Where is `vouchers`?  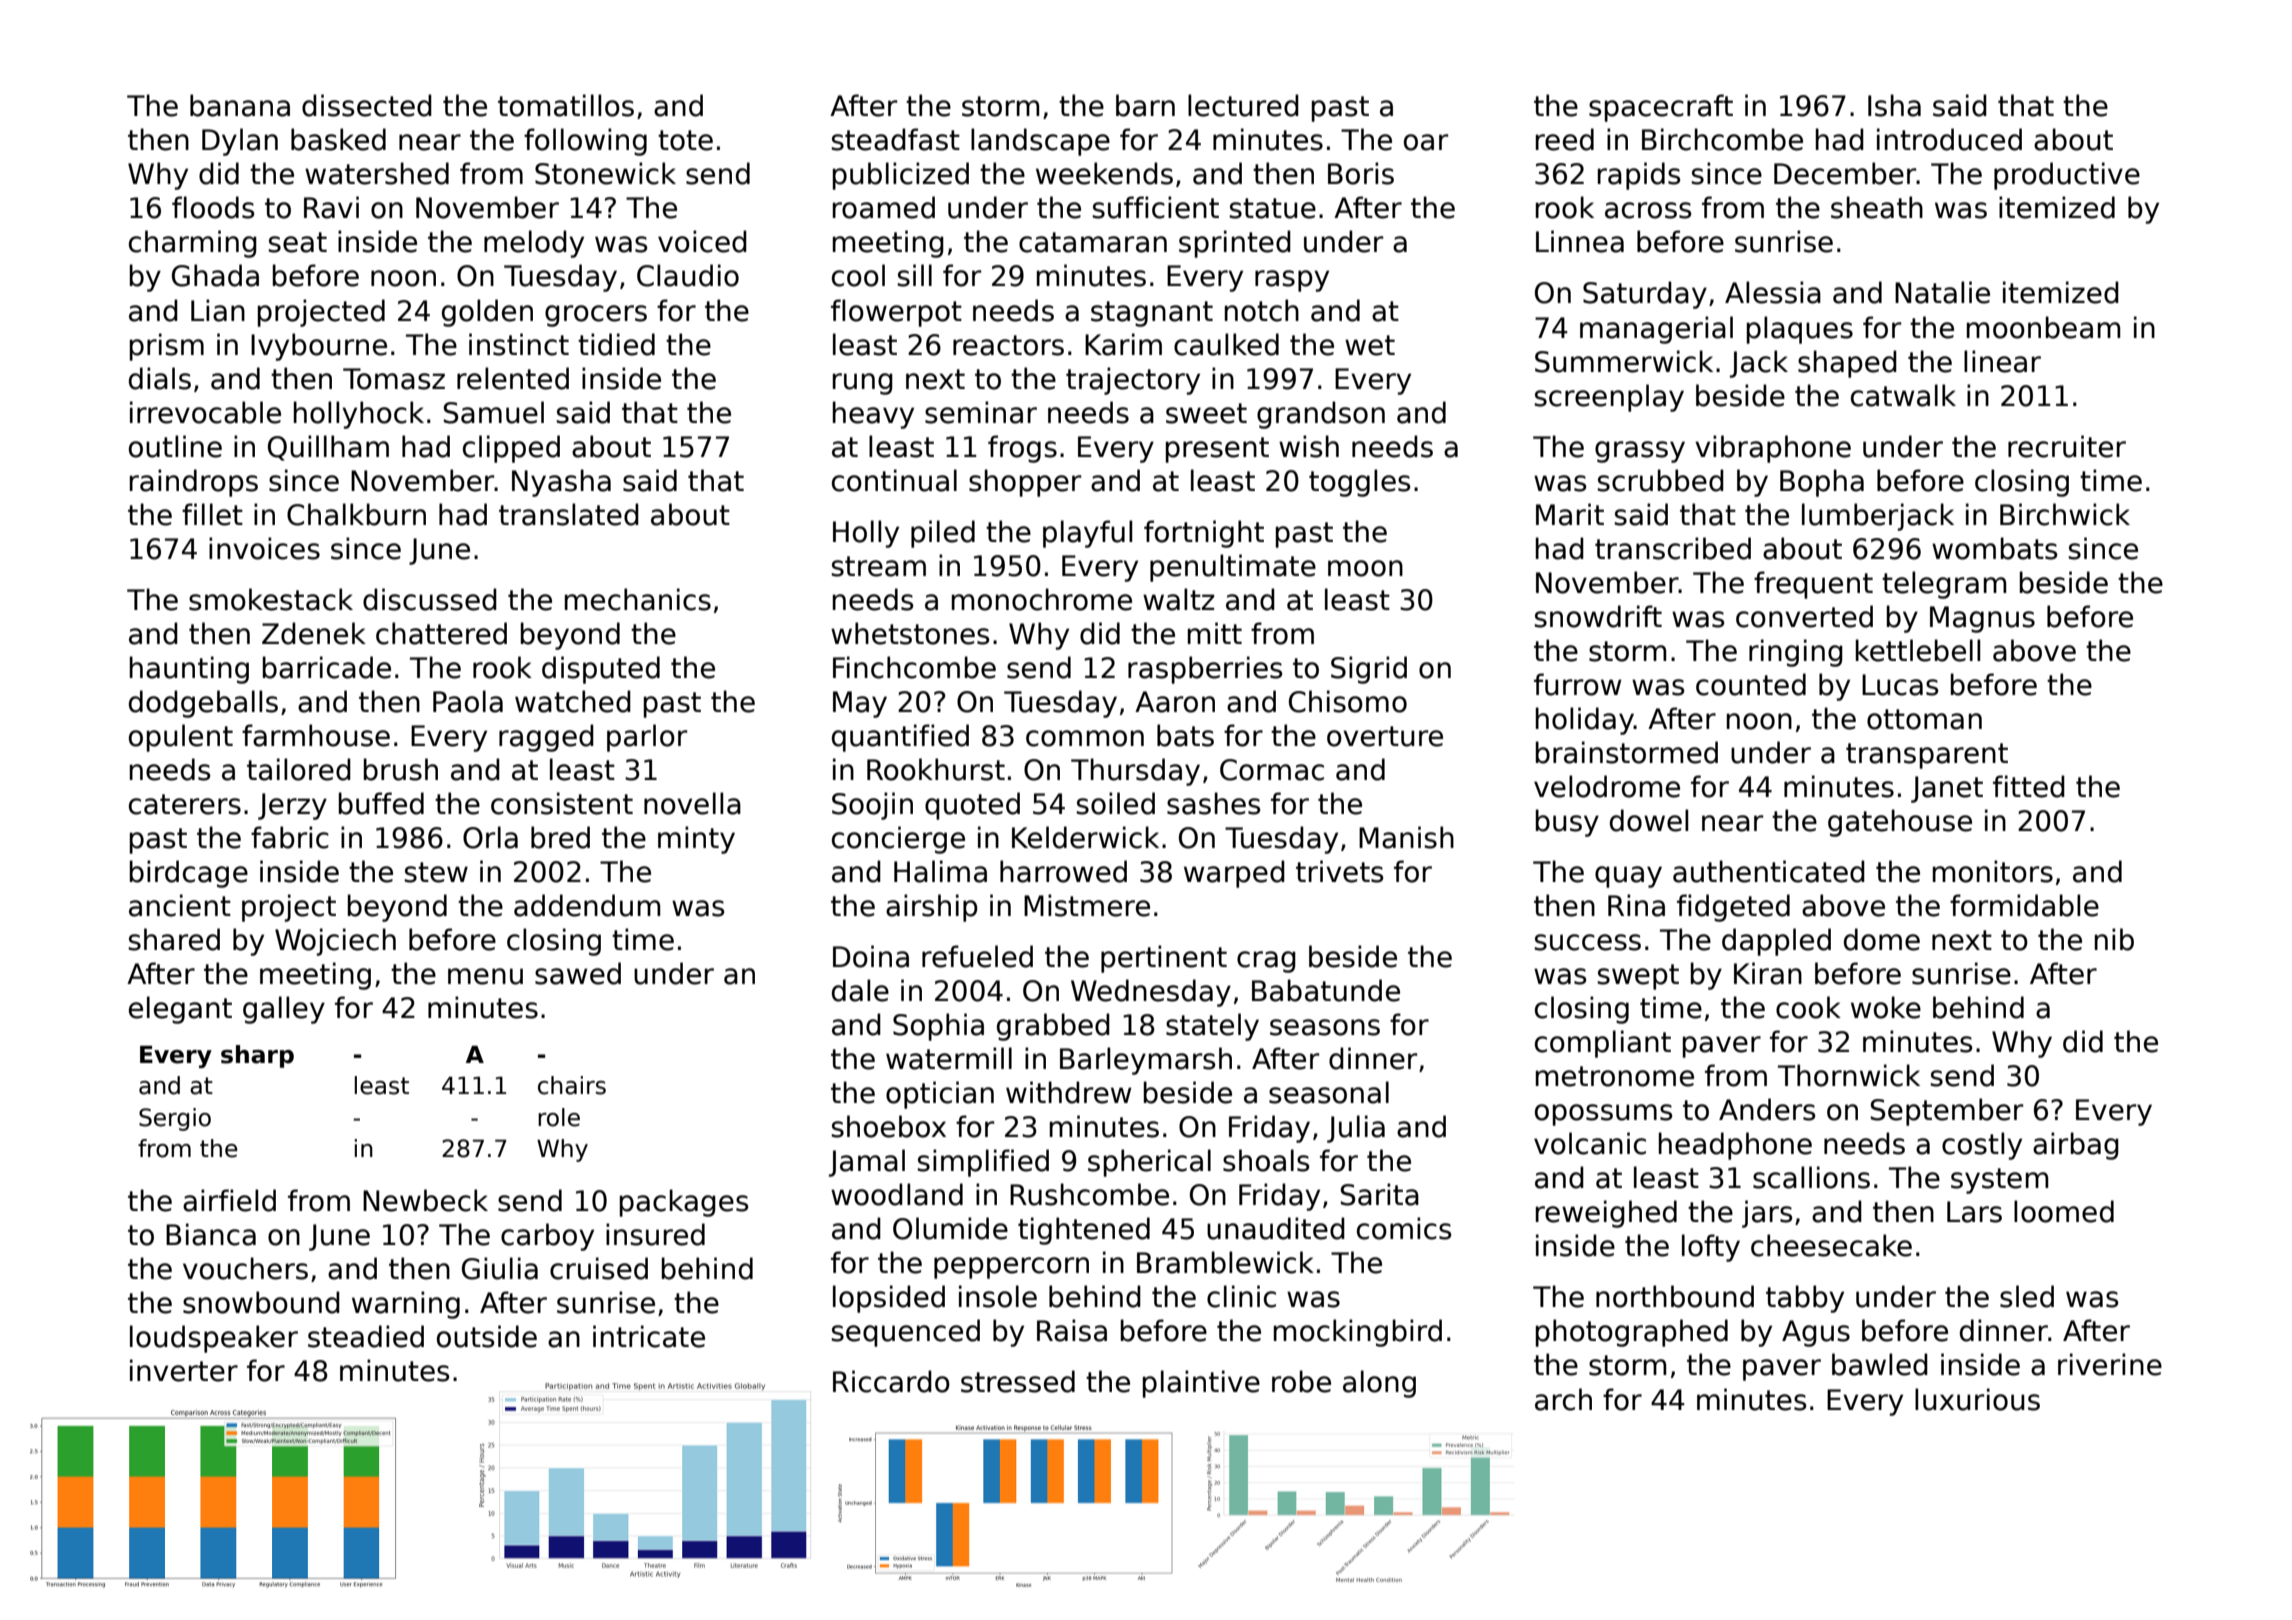 vouchers is located at coordinates (245, 1268).
